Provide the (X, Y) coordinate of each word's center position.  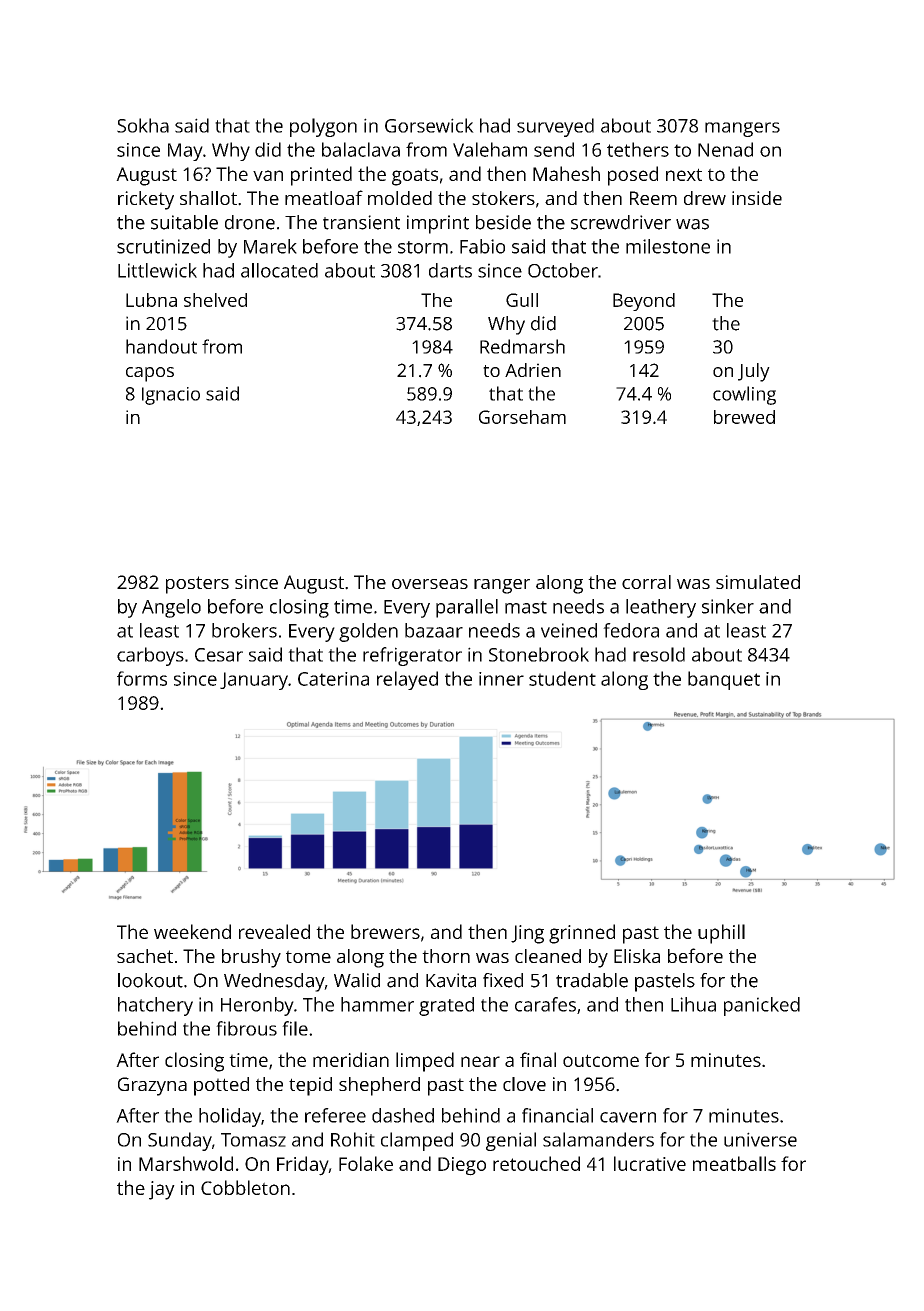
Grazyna (152, 1086)
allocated (279, 270)
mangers (742, 129)
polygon (323, 127)
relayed (407, 680)
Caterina (333, 679)
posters (197, 585)
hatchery (155, 1006)
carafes (545, 1004)
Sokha (143, 125)
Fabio (482, 246)
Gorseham (522, 417)
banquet (724, 680)
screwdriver (621, 222)
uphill (721, 934)
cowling (744, 395)
